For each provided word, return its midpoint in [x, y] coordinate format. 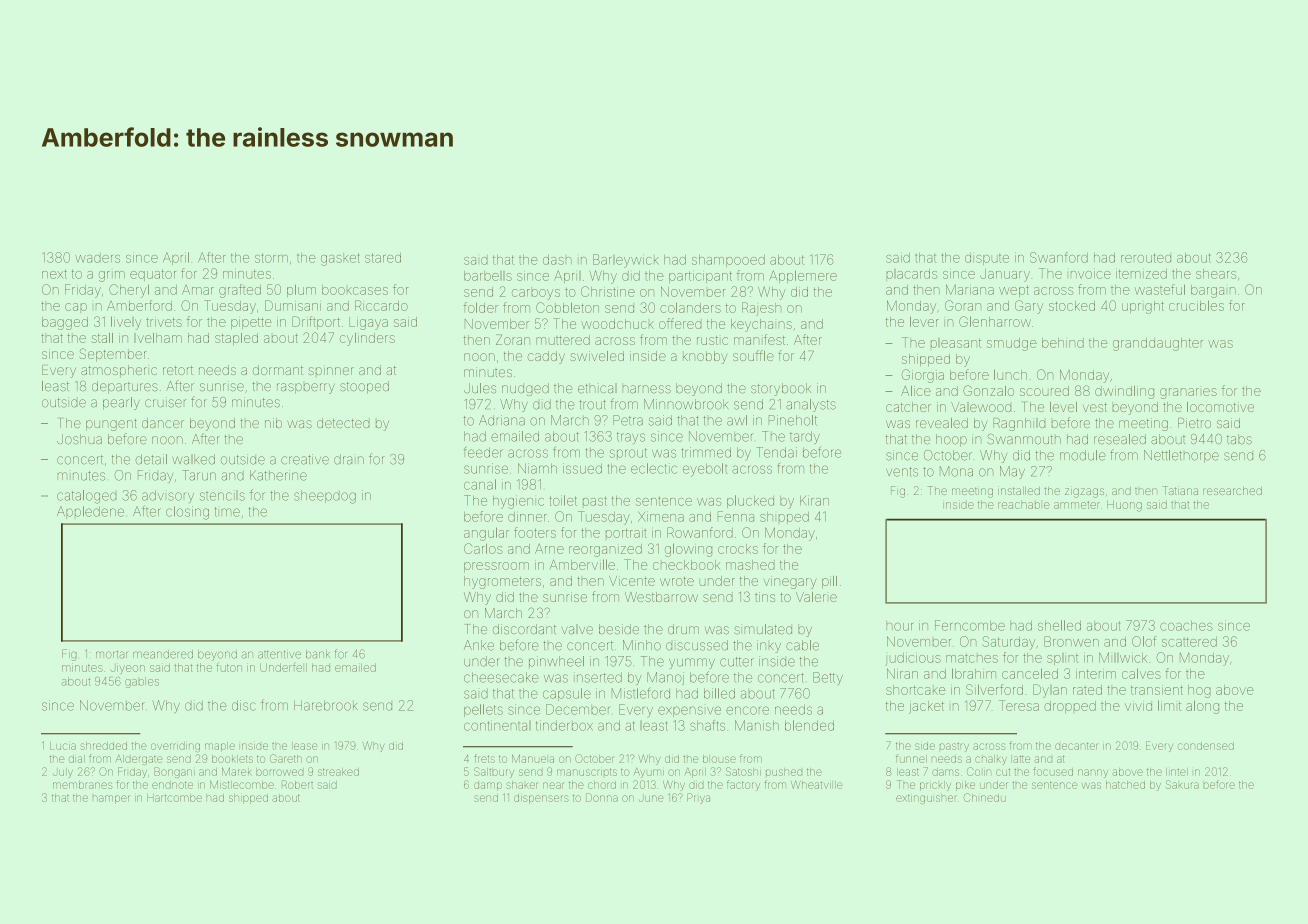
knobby [705, 357]
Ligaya [368, 323]
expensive [689, 711]
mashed [750, 565]
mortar [112, 655]
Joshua [79, 439]
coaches [1186, 626]
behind [1063, 343]
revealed [942, 423]
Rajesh [761, 308]
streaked [338, 772]
